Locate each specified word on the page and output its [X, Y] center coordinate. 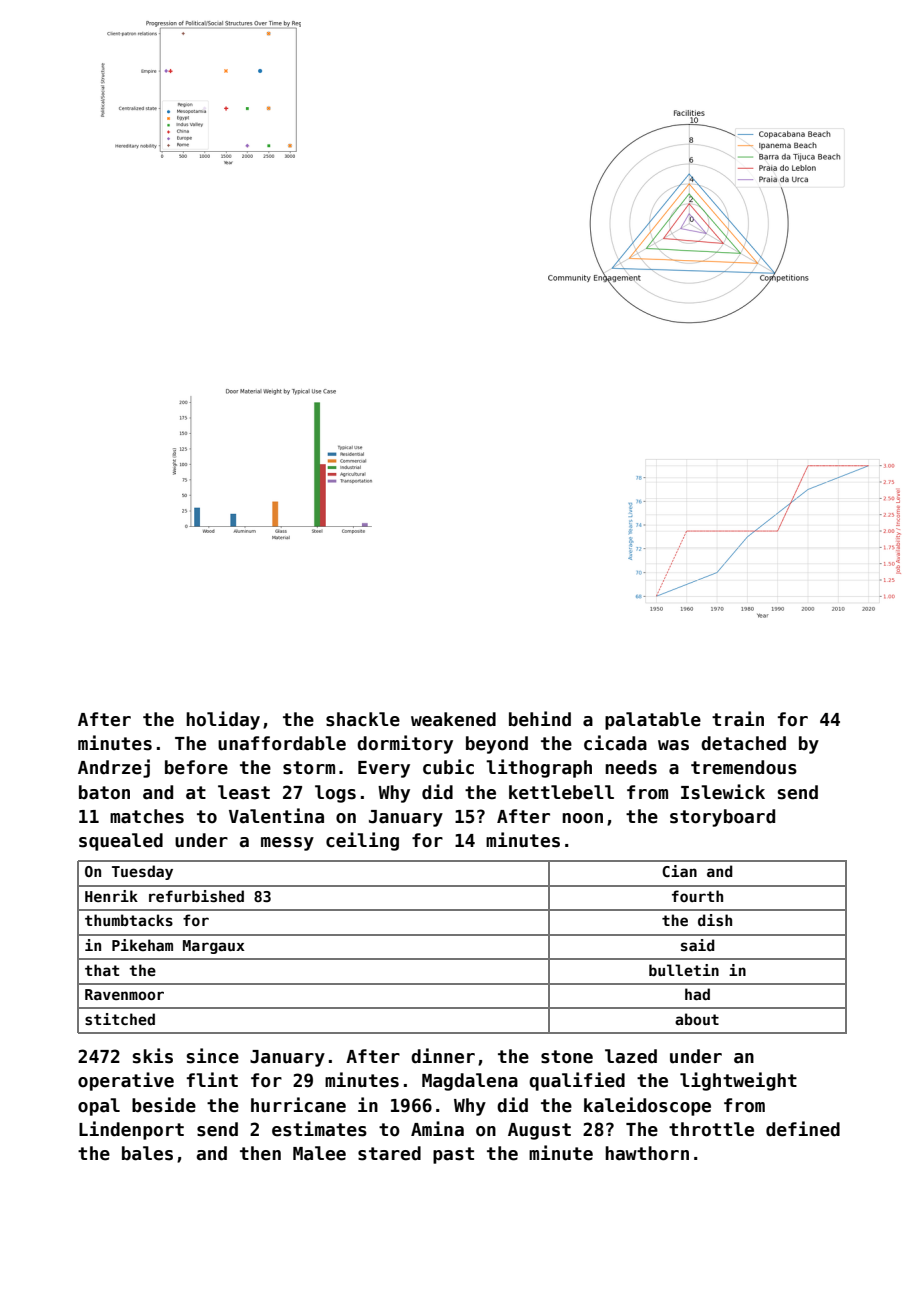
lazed [631, 1056]
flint [212, 1079]
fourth [697, 896]
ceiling [362, 841]
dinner [443, 1056]
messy [287, 844]
